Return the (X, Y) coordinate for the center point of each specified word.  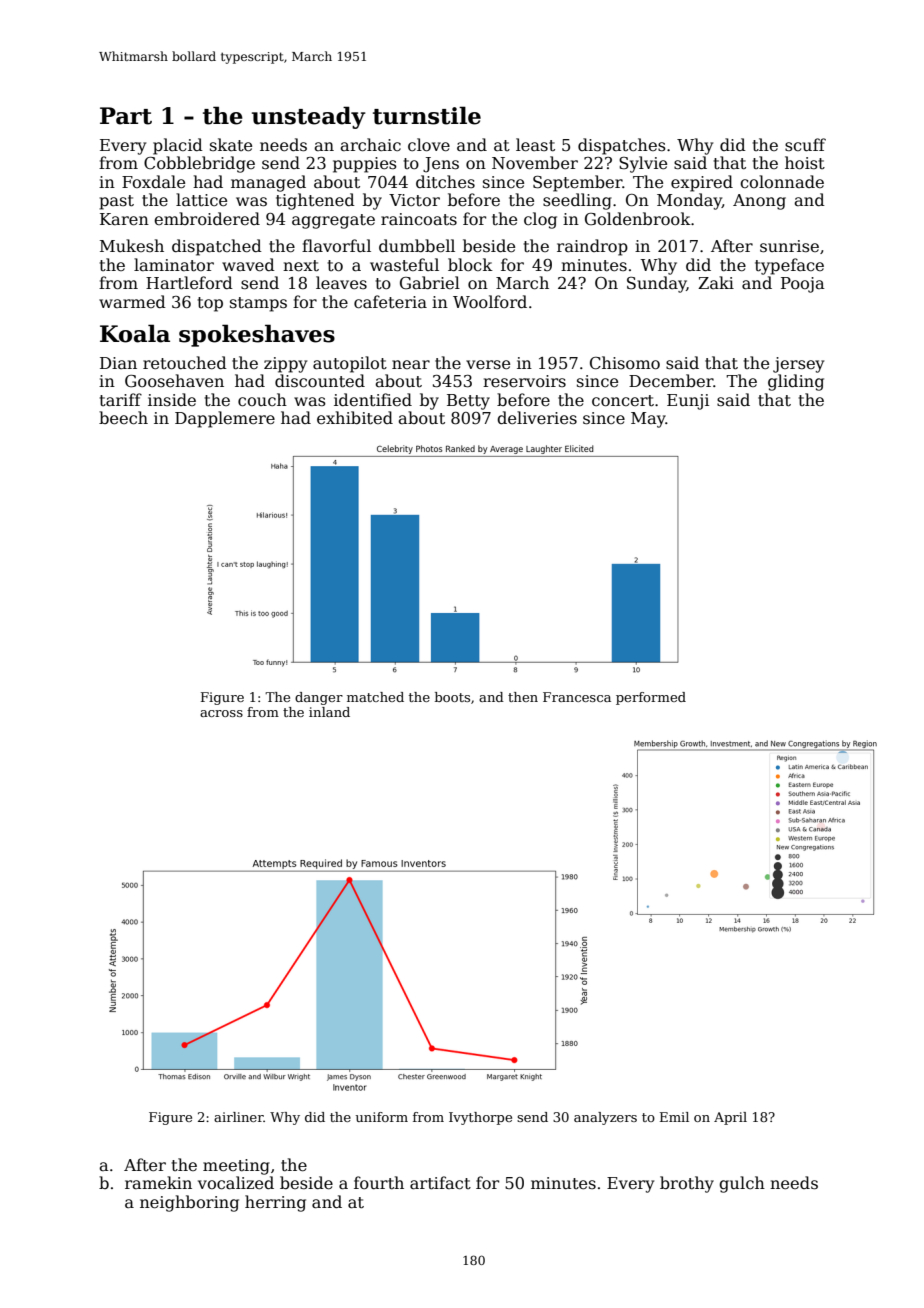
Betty (468, 402)
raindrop (592, 247)
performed (651, 698)
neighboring (189, 1203)
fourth (379, 1182)
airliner (239, 1117)
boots (452, 697)
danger (319, 698)
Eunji (688, 402)
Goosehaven (174, 381)
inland (329, 712)
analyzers (605, 1118)
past (116, 202)
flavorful (336, 245)
